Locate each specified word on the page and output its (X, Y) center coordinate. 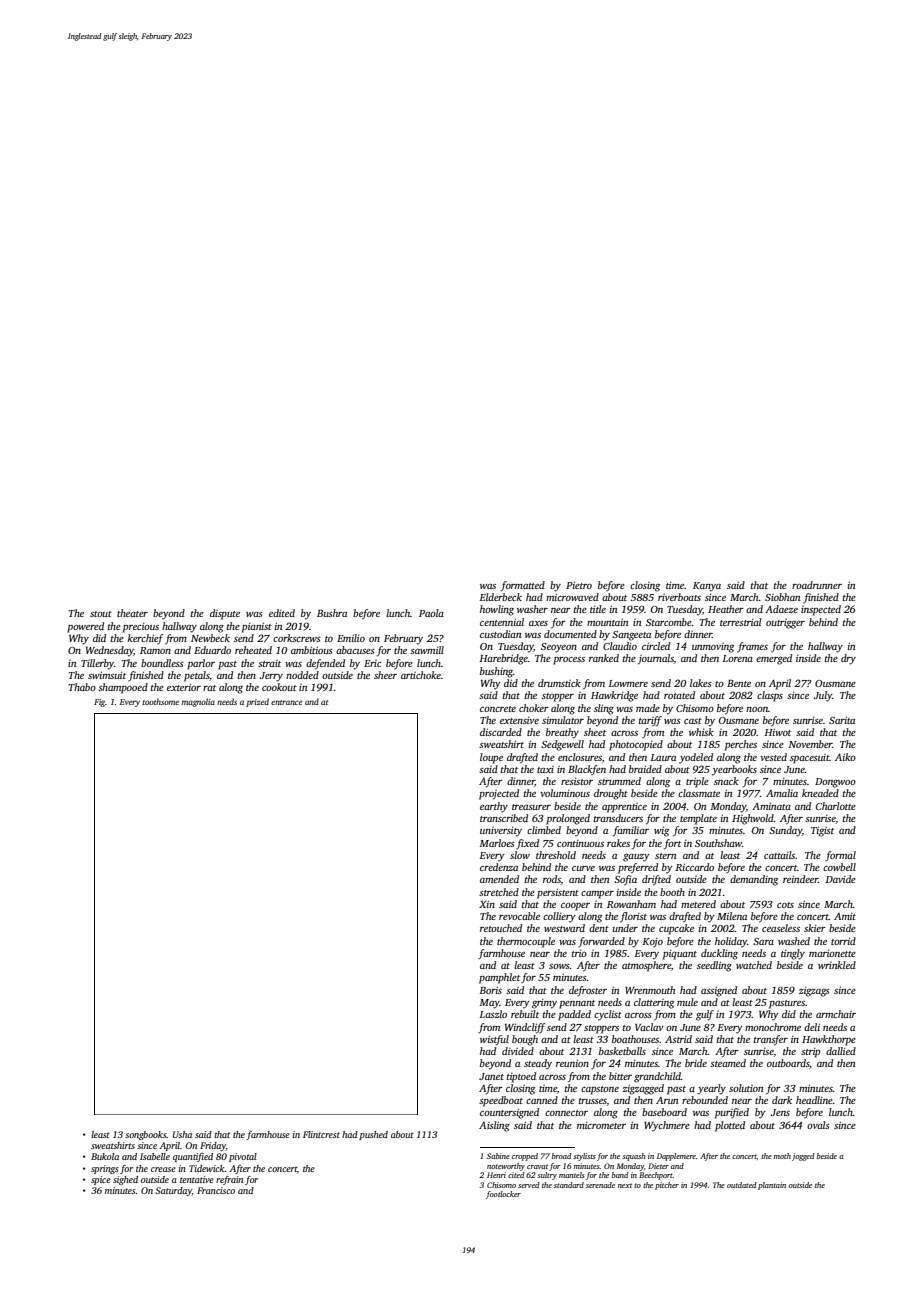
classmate (699, 793)
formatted (523, 586)
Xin (487, 904)
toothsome (160, 701)
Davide (841, 879)
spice (101, 1180)
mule (687, 1002)
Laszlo (493, 1014)
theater (132, 613)
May (490, 1004)
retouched (501, 928)
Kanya (707, 587)
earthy (494, 807)
